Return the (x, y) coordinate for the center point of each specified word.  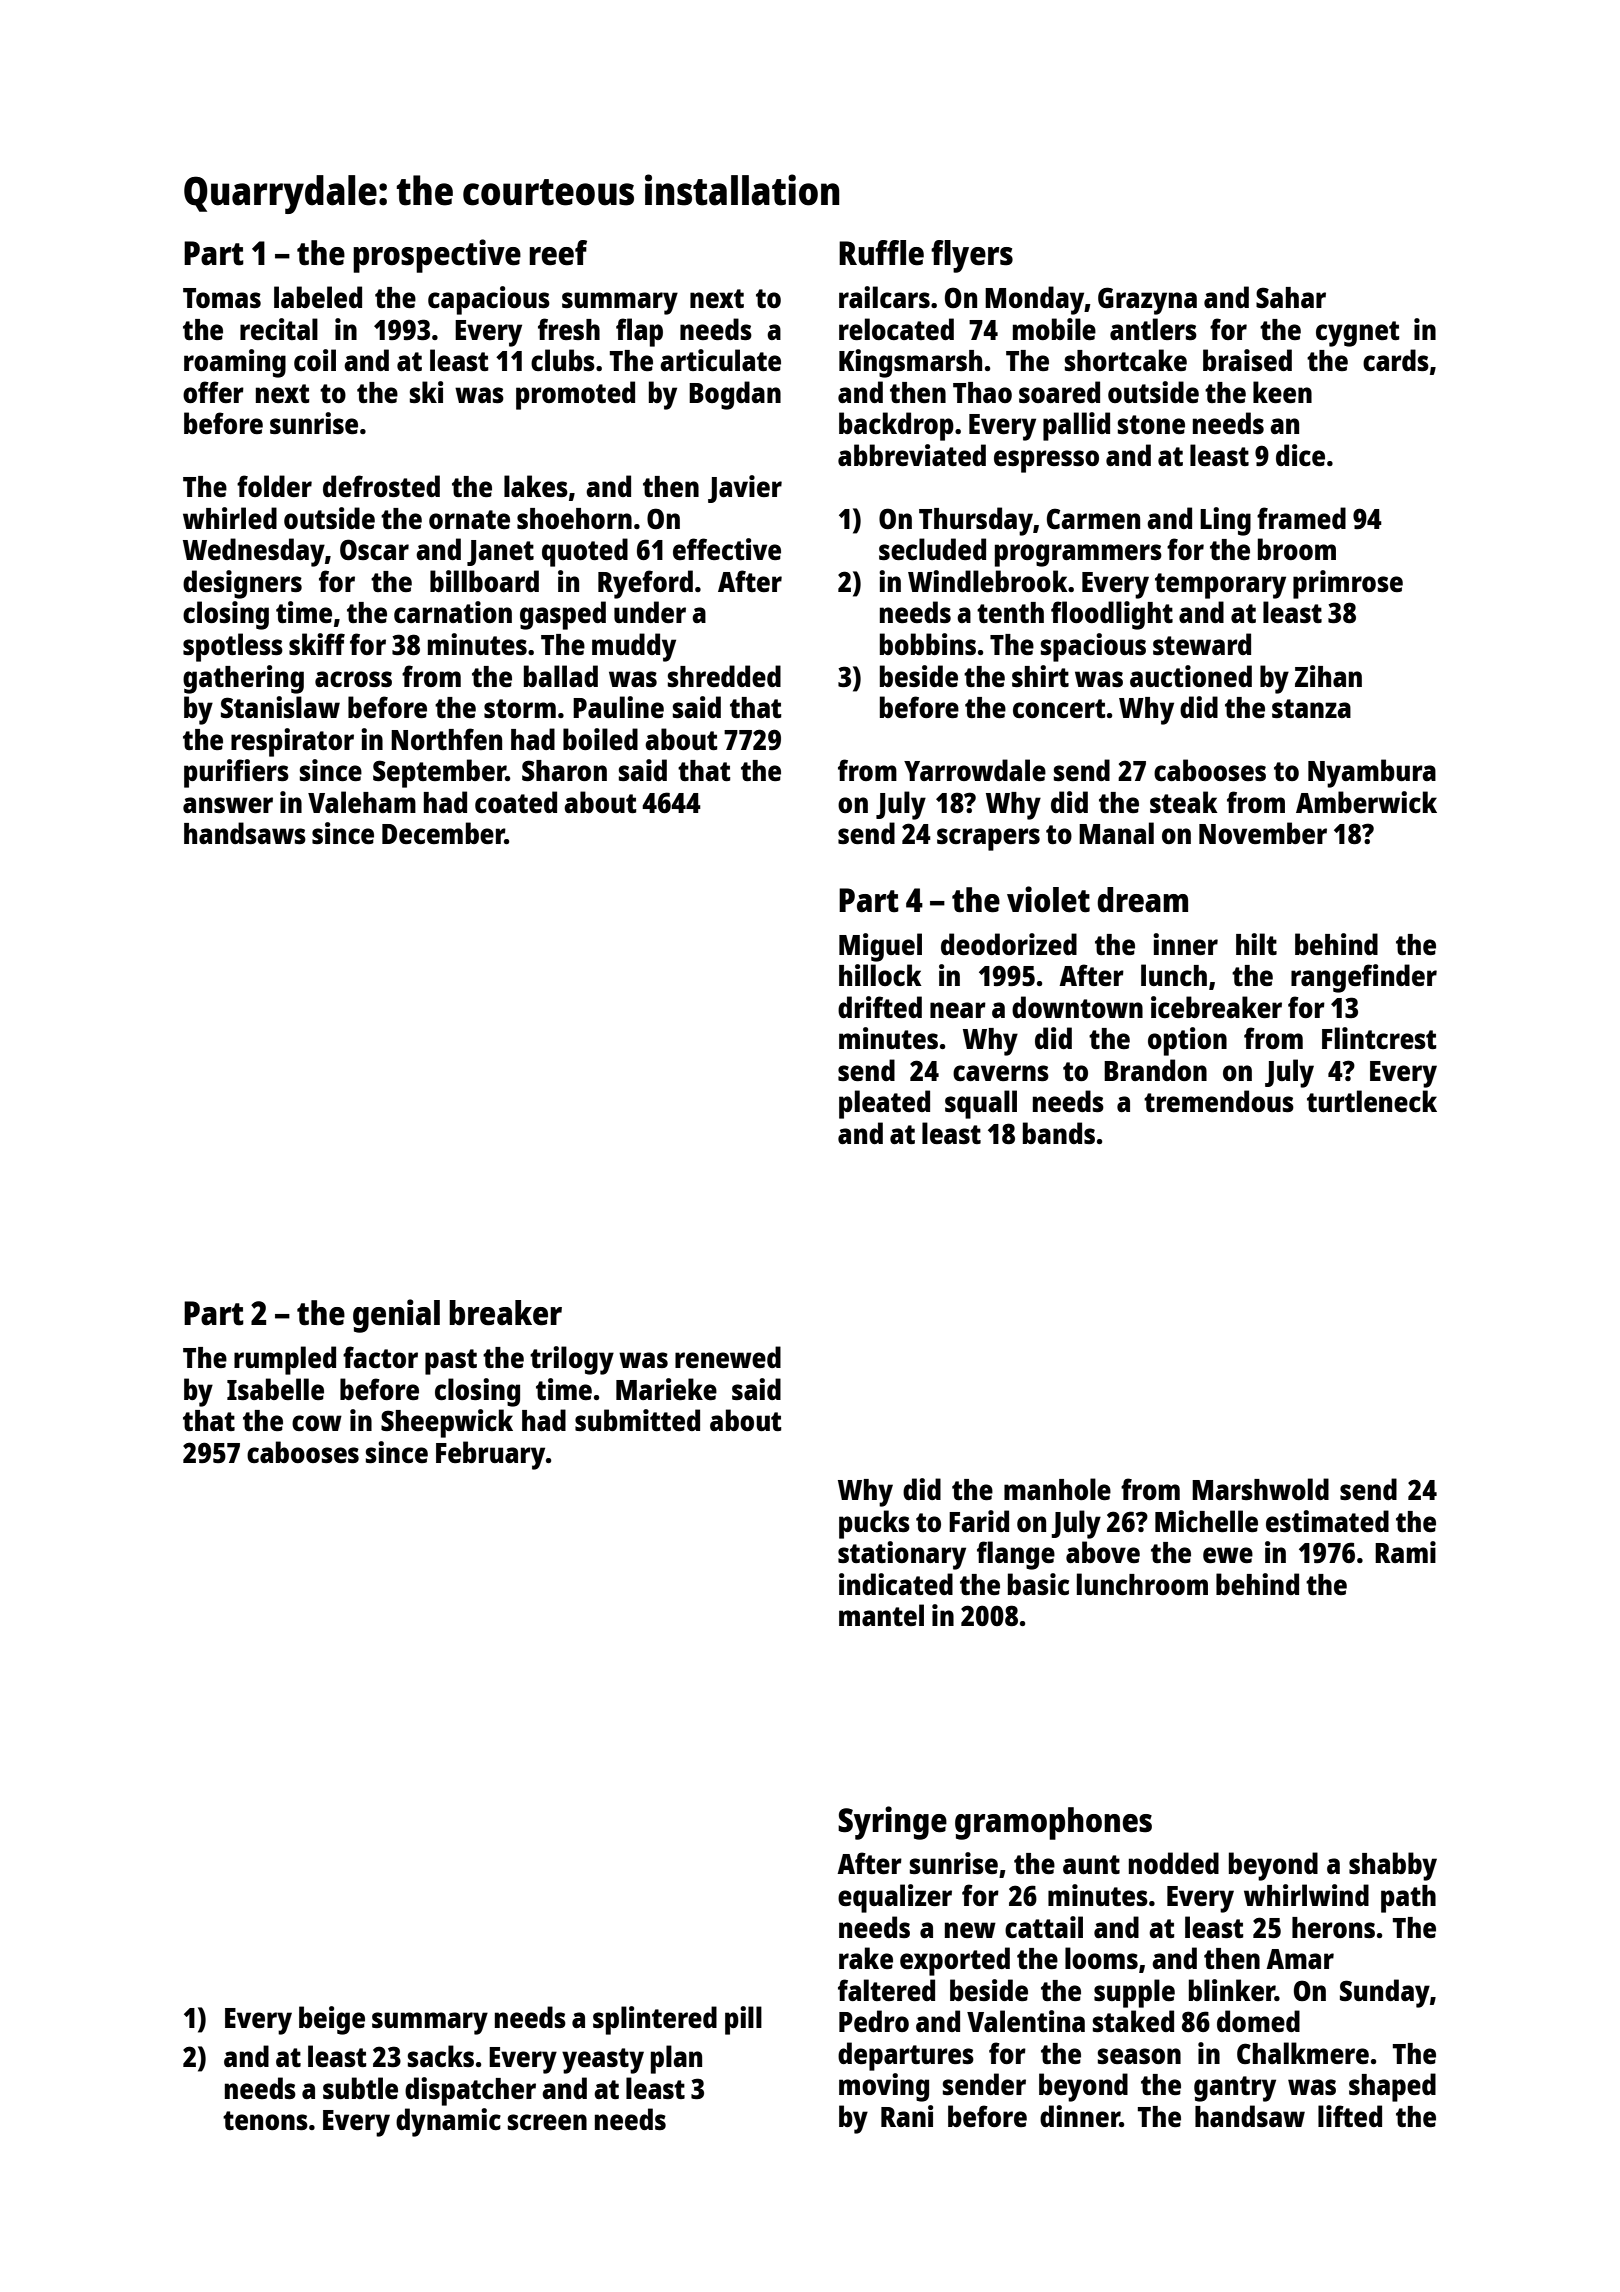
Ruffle (881, 253)
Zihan (1328, 676)
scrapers (988, 839)
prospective (437, 256)
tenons (265, 2120)
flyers (972, 256)
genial (396, 1316)
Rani (907, 2116)
